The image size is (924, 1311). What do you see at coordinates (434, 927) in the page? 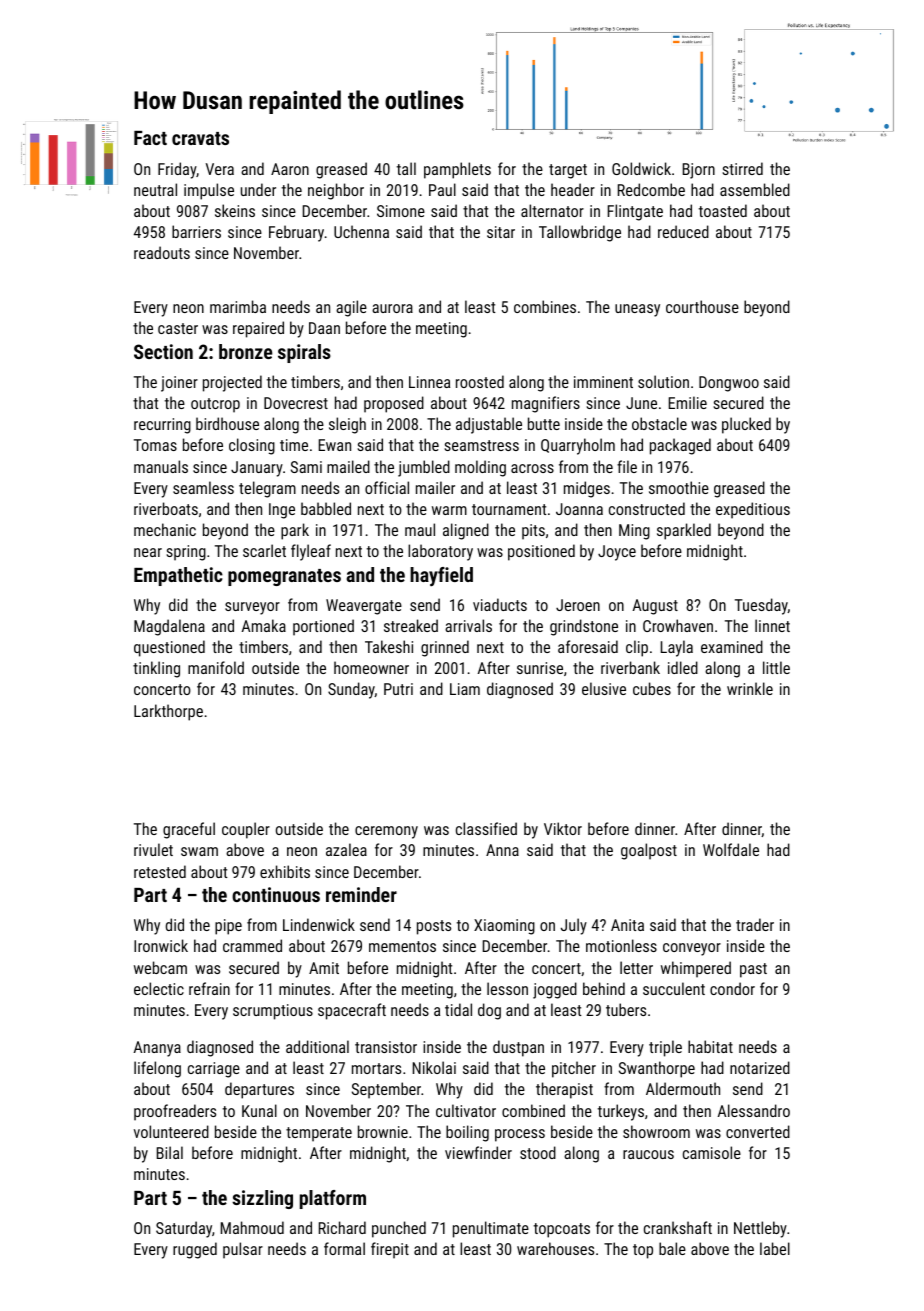
I see `posts` at bounding box center [434, 927].
